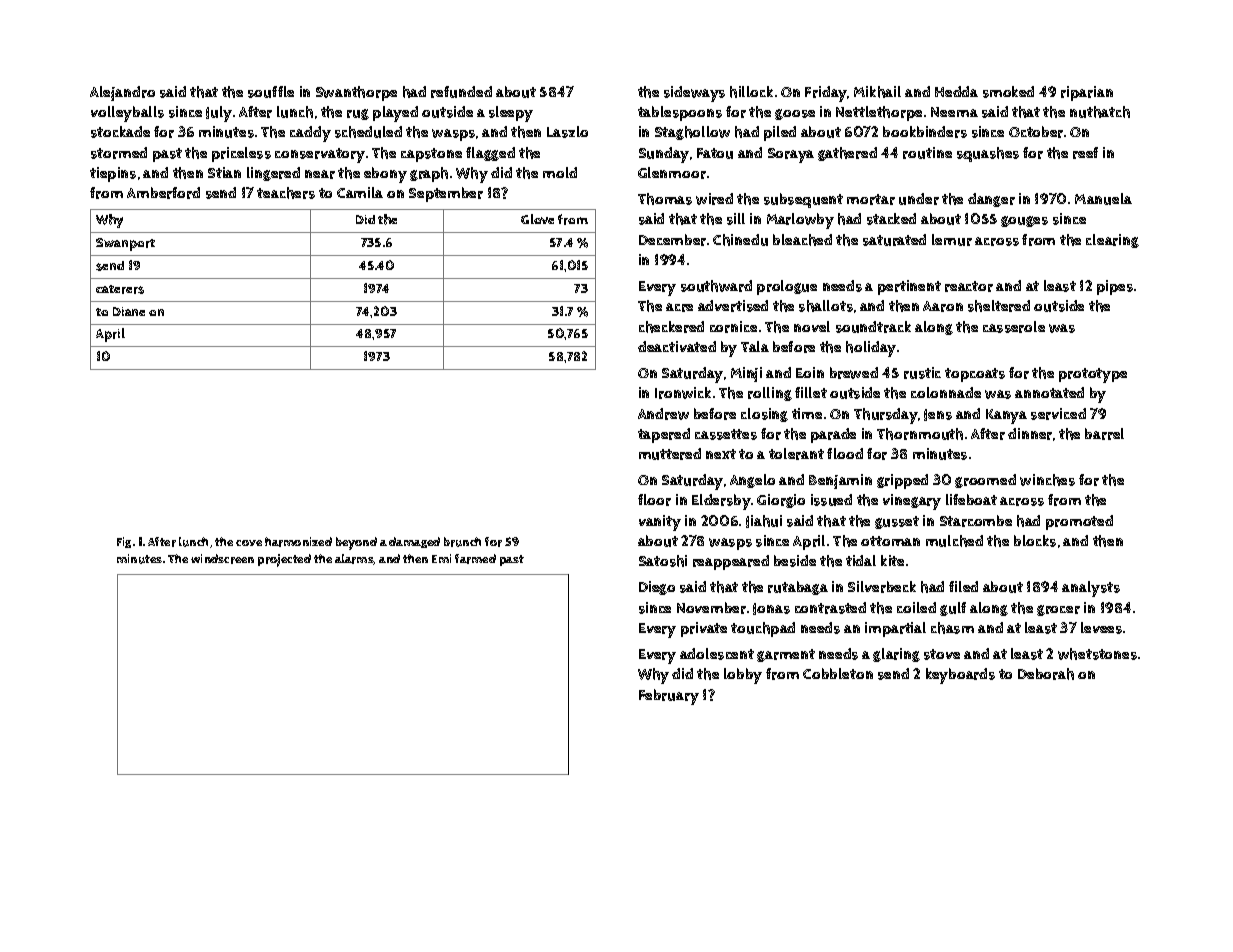 This screenshot has width=1233, height=952. Describe the element at coordinates (537, 219) in the screenshot. I see `Glove` at that location.
